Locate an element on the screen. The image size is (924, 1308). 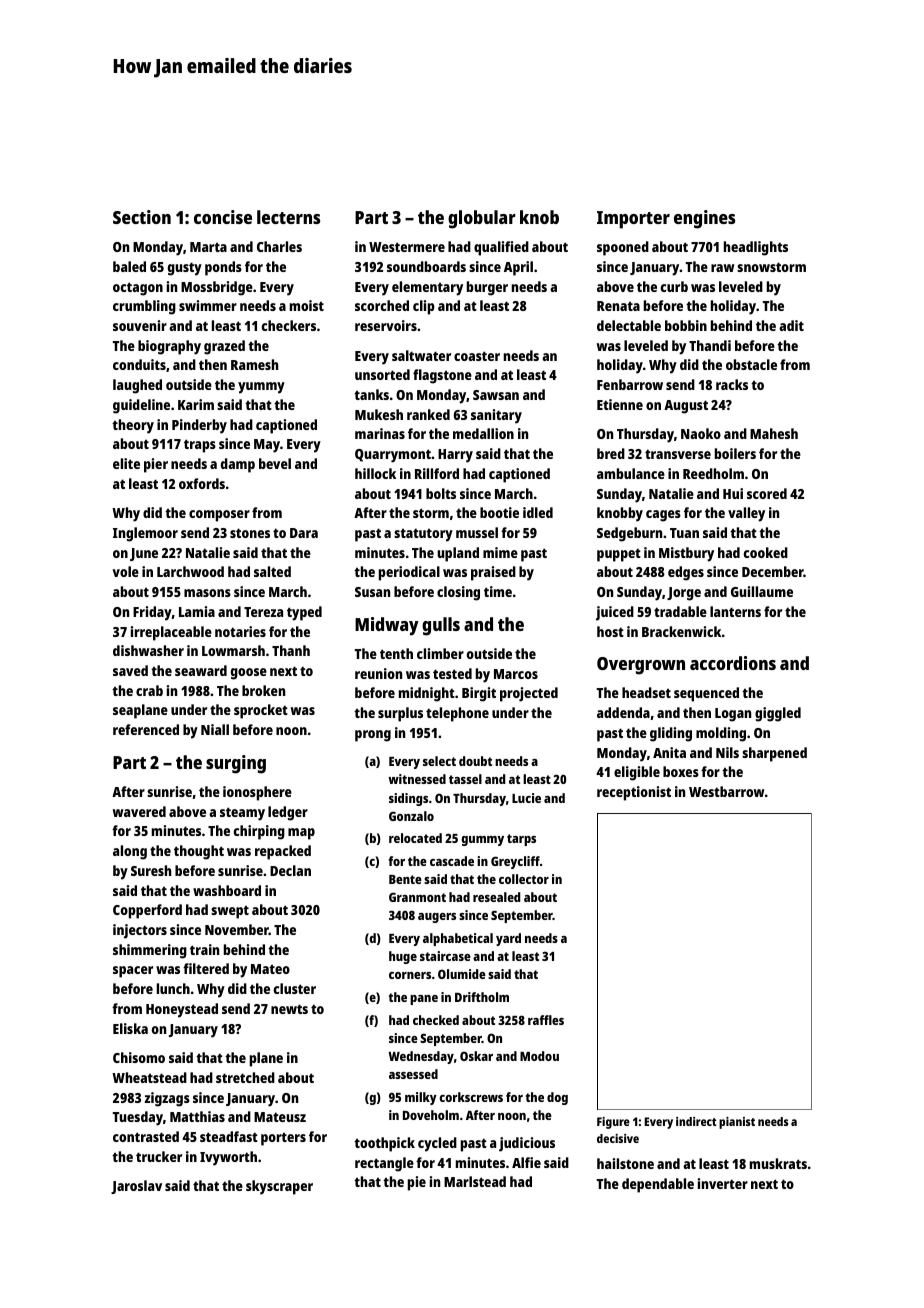
coaster is located at coordinates (477, 356).
